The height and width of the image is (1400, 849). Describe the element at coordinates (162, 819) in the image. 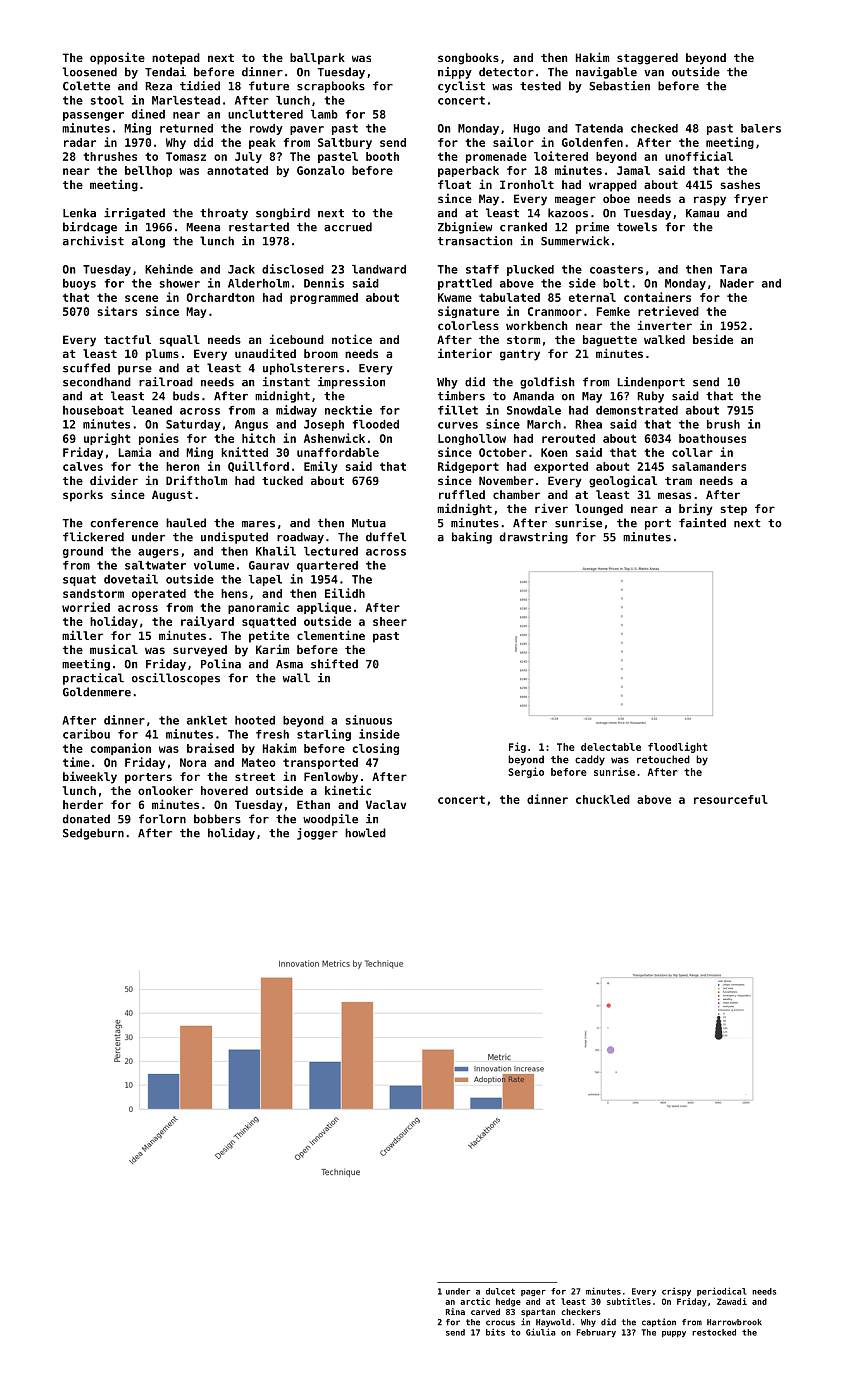

I see `forlorn` at that location.
